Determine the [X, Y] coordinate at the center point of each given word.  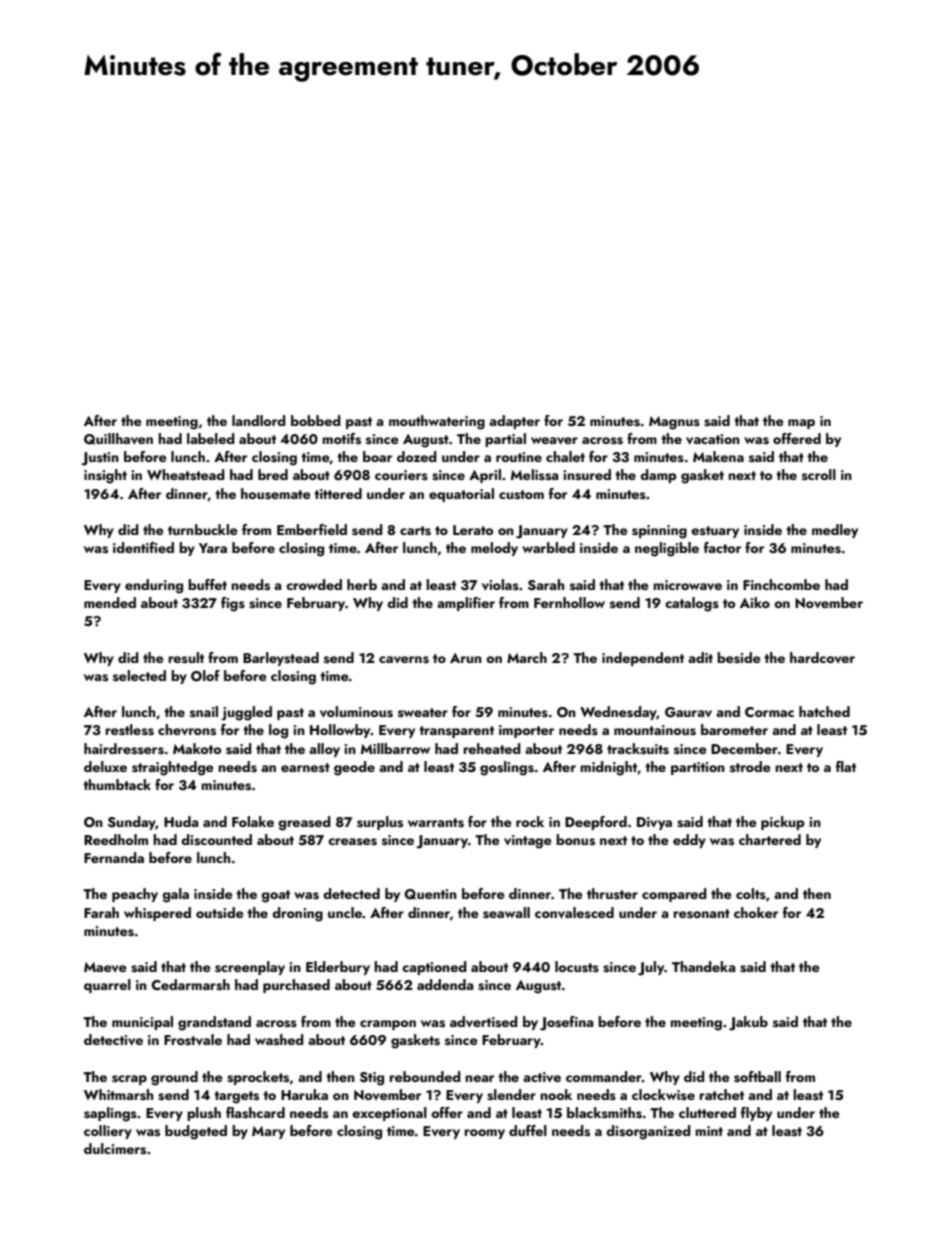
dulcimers [115, 1149]
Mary [268, 1132]
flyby [756, 1114]
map [801, 424]
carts [415, 531]
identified [143, 547]
